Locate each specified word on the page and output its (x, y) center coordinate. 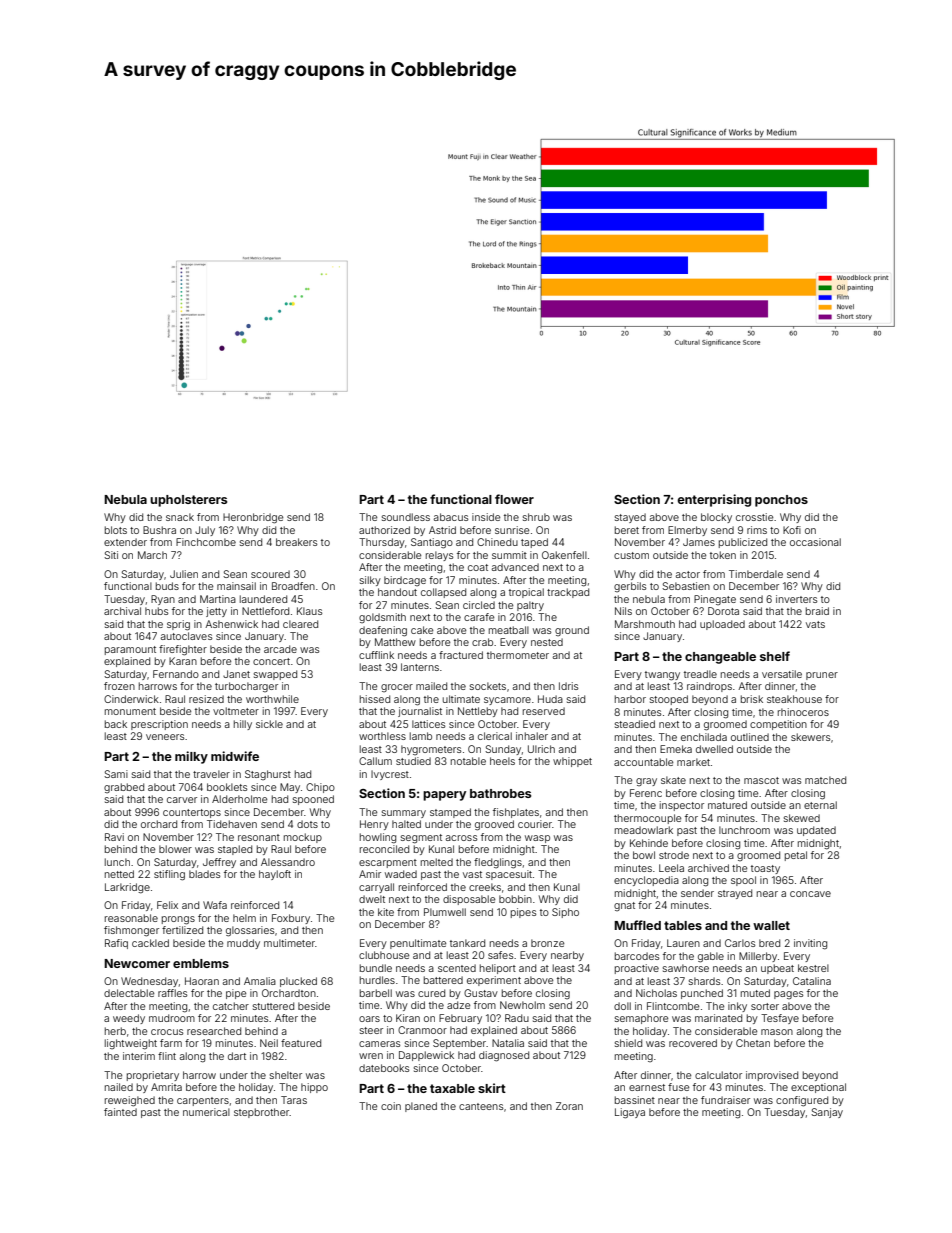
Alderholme (239, 799)
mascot (761, 780)
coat (478, 567)
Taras (294, 1100)
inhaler (532, 736)
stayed (630, 518)
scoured (270, 574)
